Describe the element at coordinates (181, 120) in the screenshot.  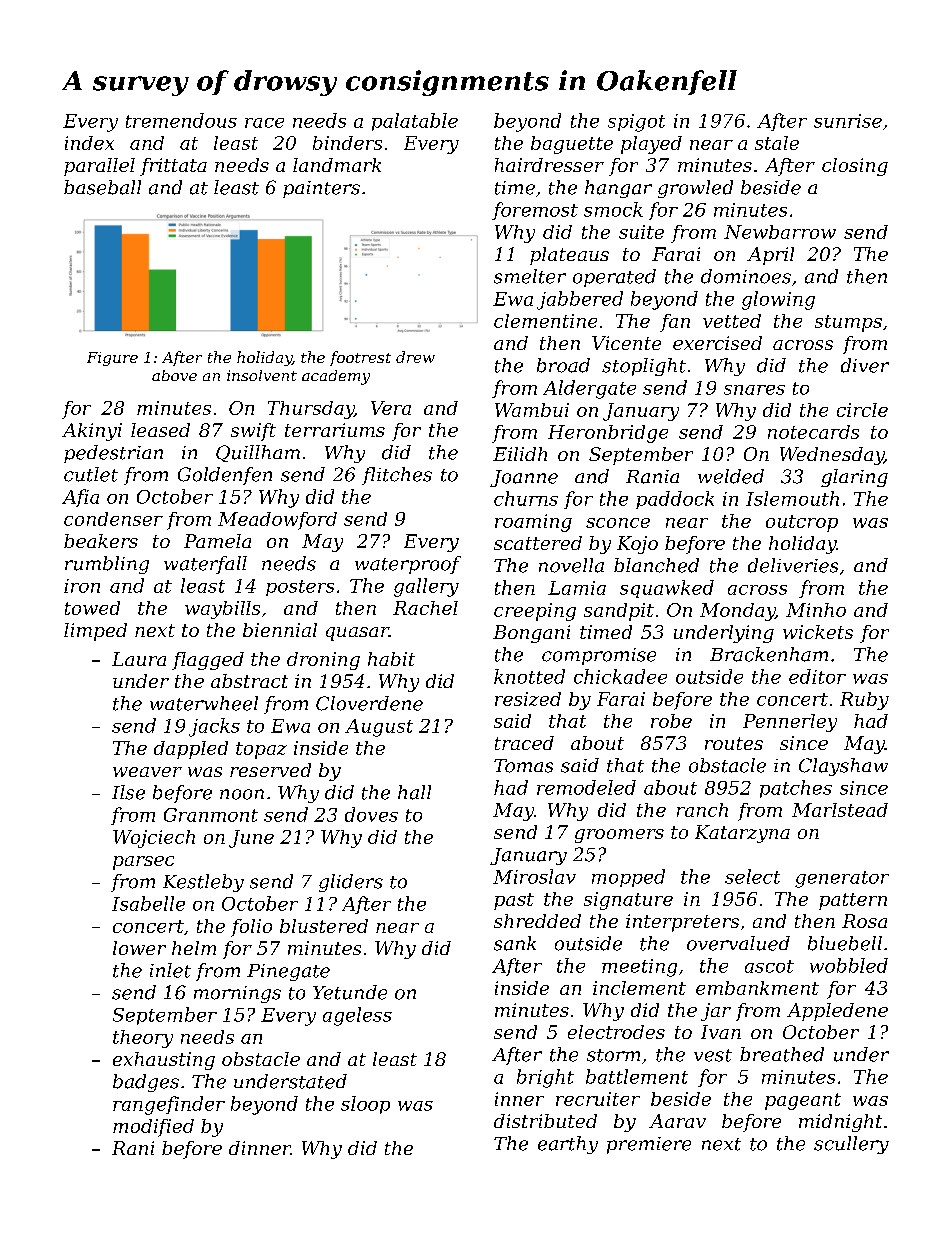
I see `tremendous` at that location.
